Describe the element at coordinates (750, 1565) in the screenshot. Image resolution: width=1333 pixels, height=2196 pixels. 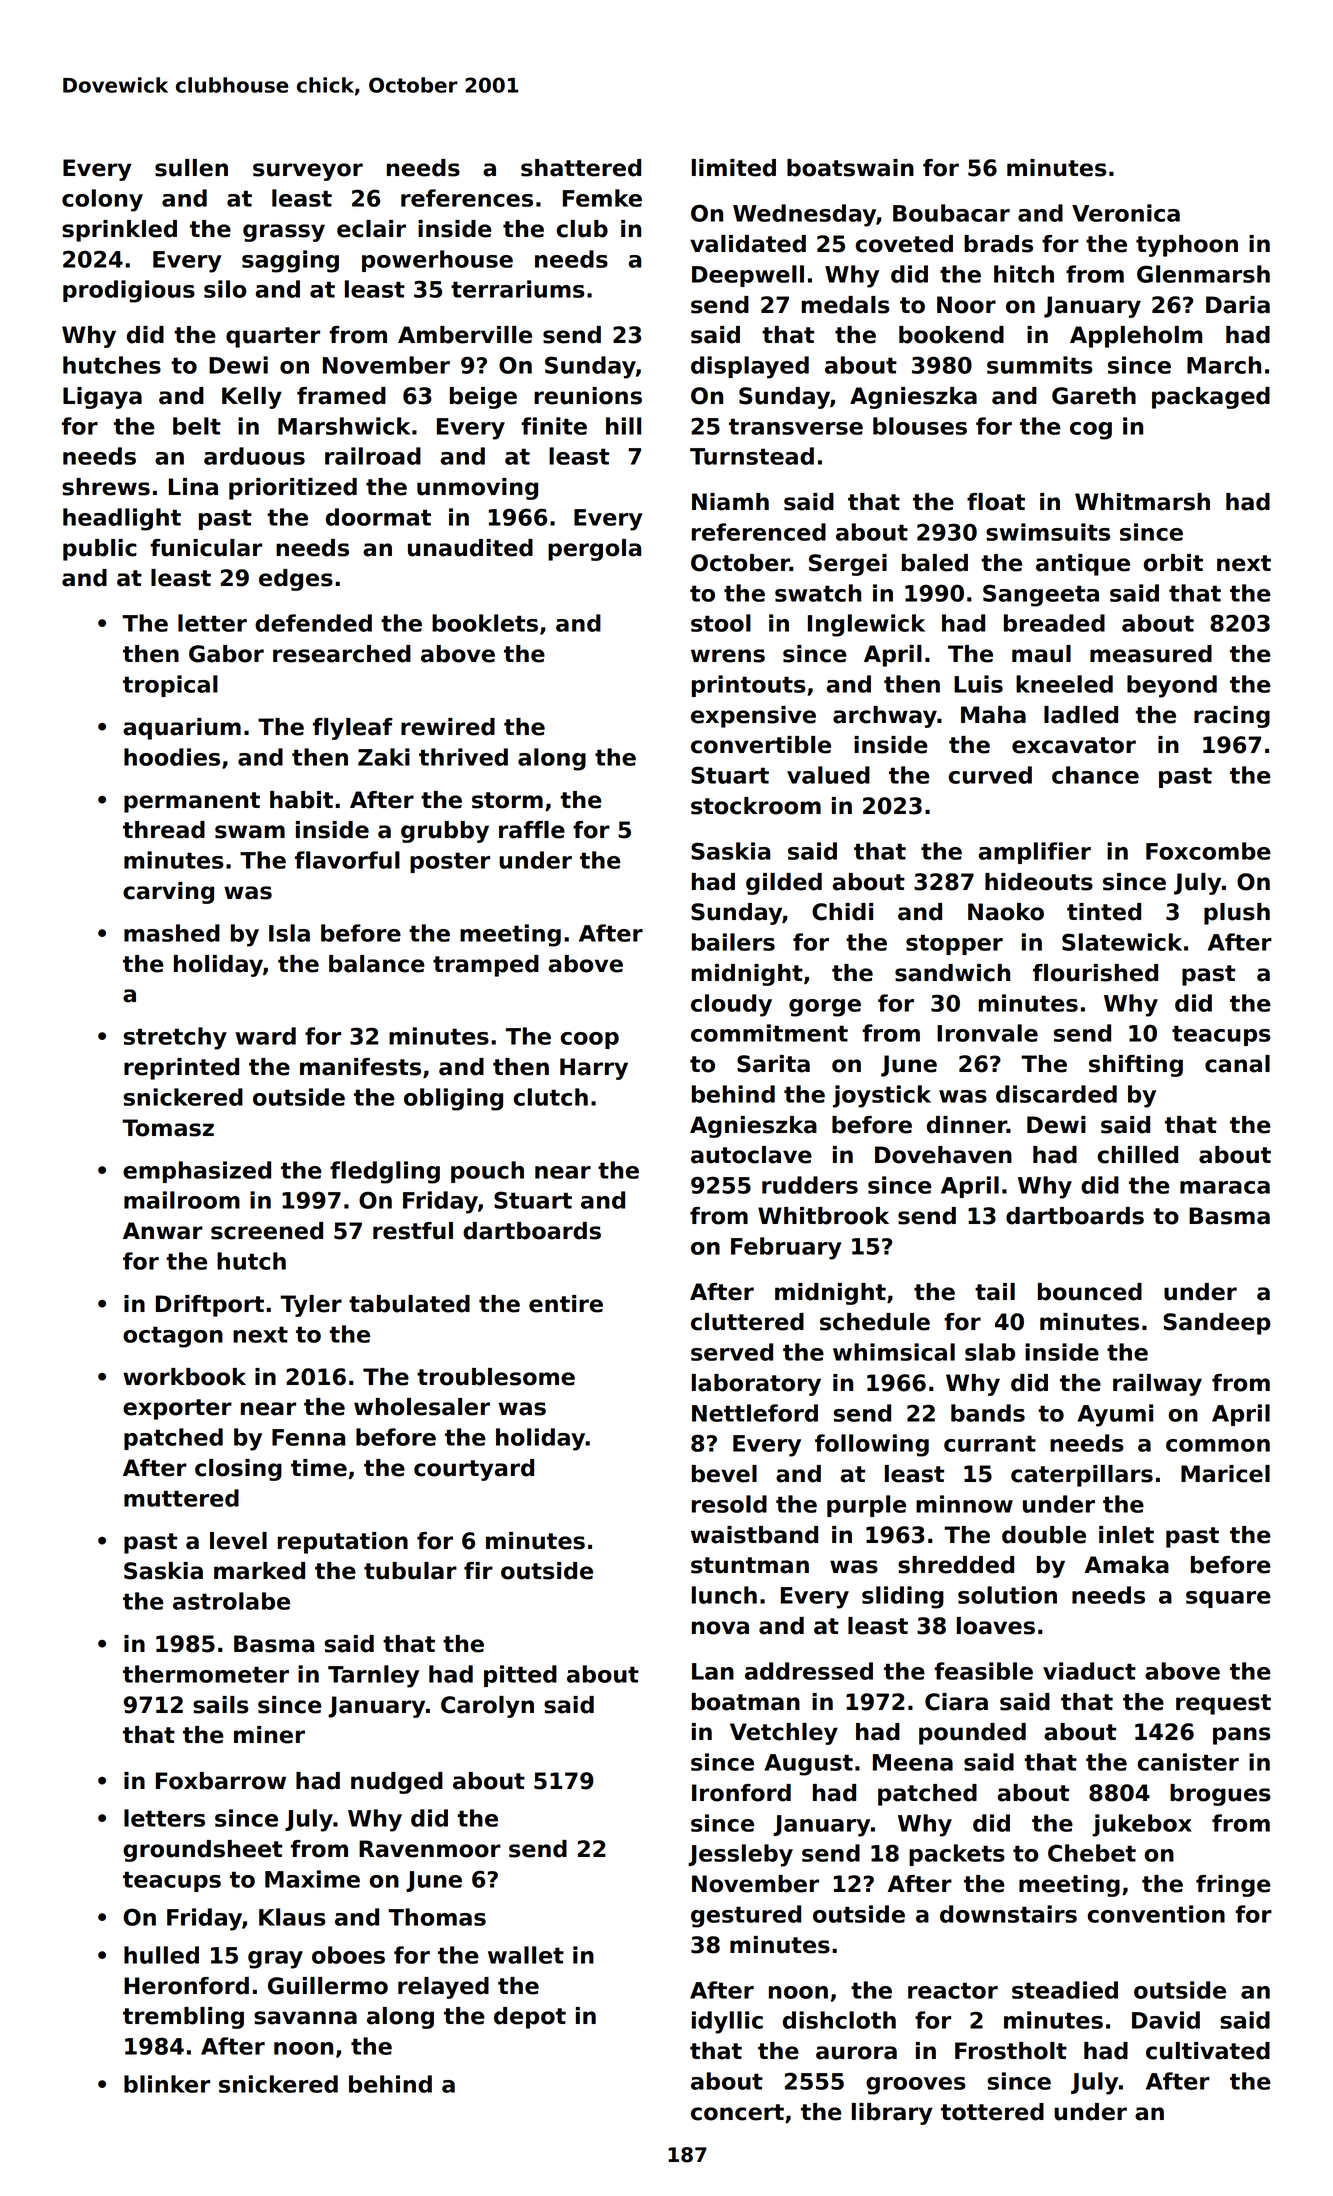
I see `stuntman` at that location.
